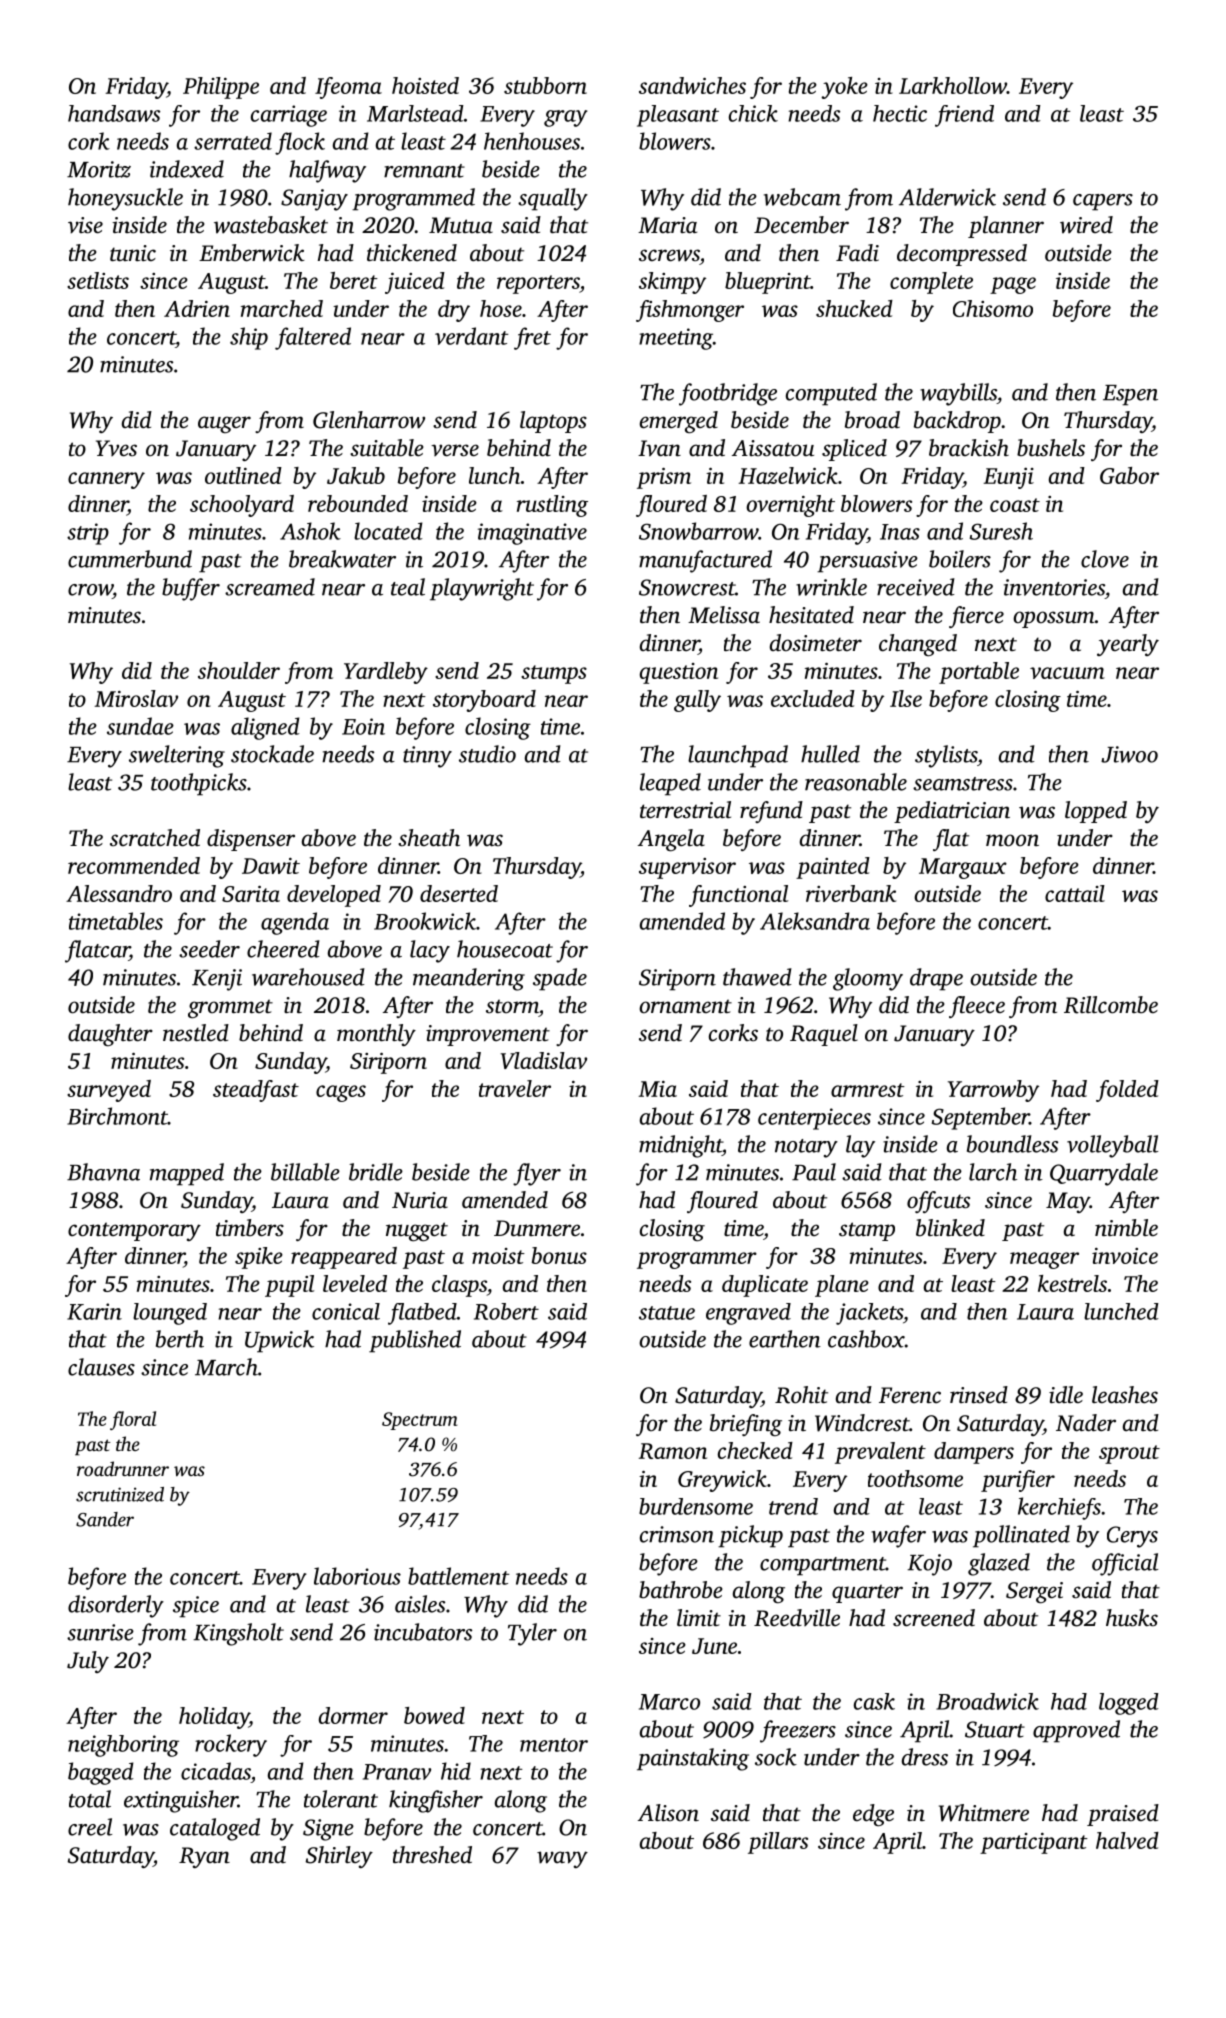  Describe the element at coordinates (459, 893) in the document. I see `deserted` at that location.
